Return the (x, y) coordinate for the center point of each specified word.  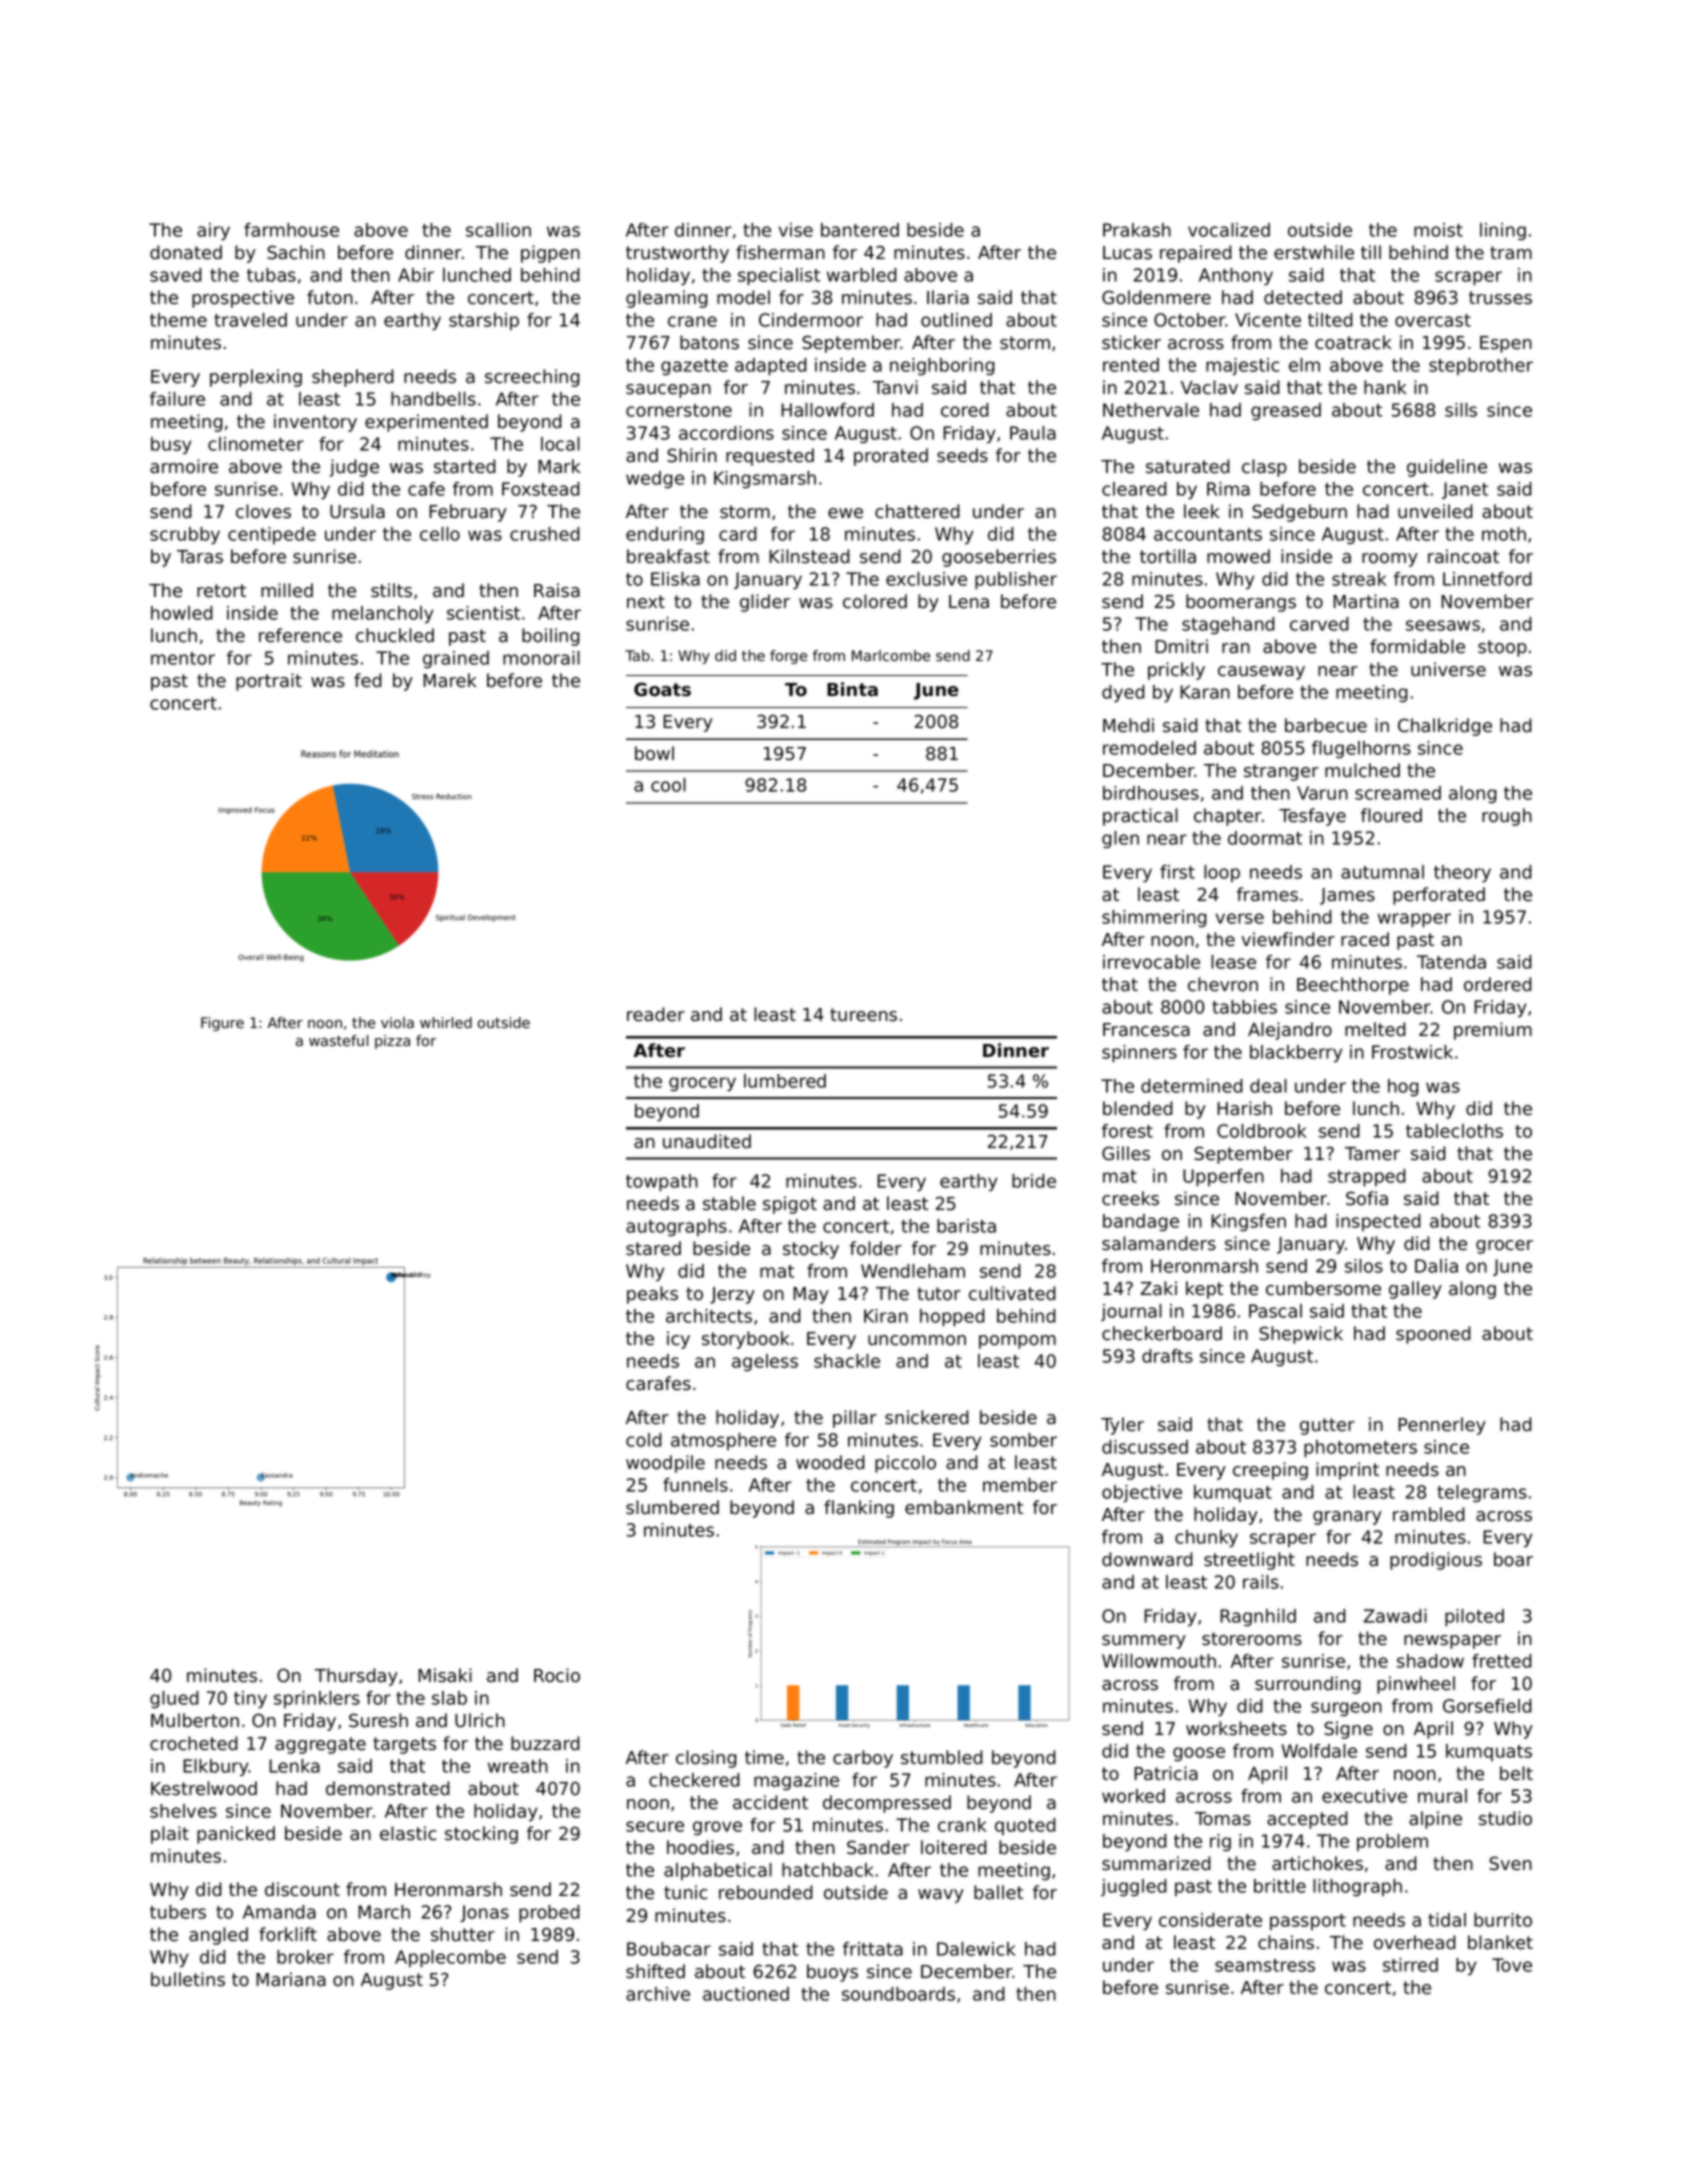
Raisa (557, 590)
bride (1034, 1181)
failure (177, 399)
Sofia (1367, 1198)
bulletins (188, 1979)
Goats (662, 689)
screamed (1398, 793)
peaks (652, 1295)
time (764, 1757)
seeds (962, 455)
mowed (1238, 556)
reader (656, 1014)
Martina (1366, 601)
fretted (1502, 1661)
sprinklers (317, 1699)
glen (1120, 839)
